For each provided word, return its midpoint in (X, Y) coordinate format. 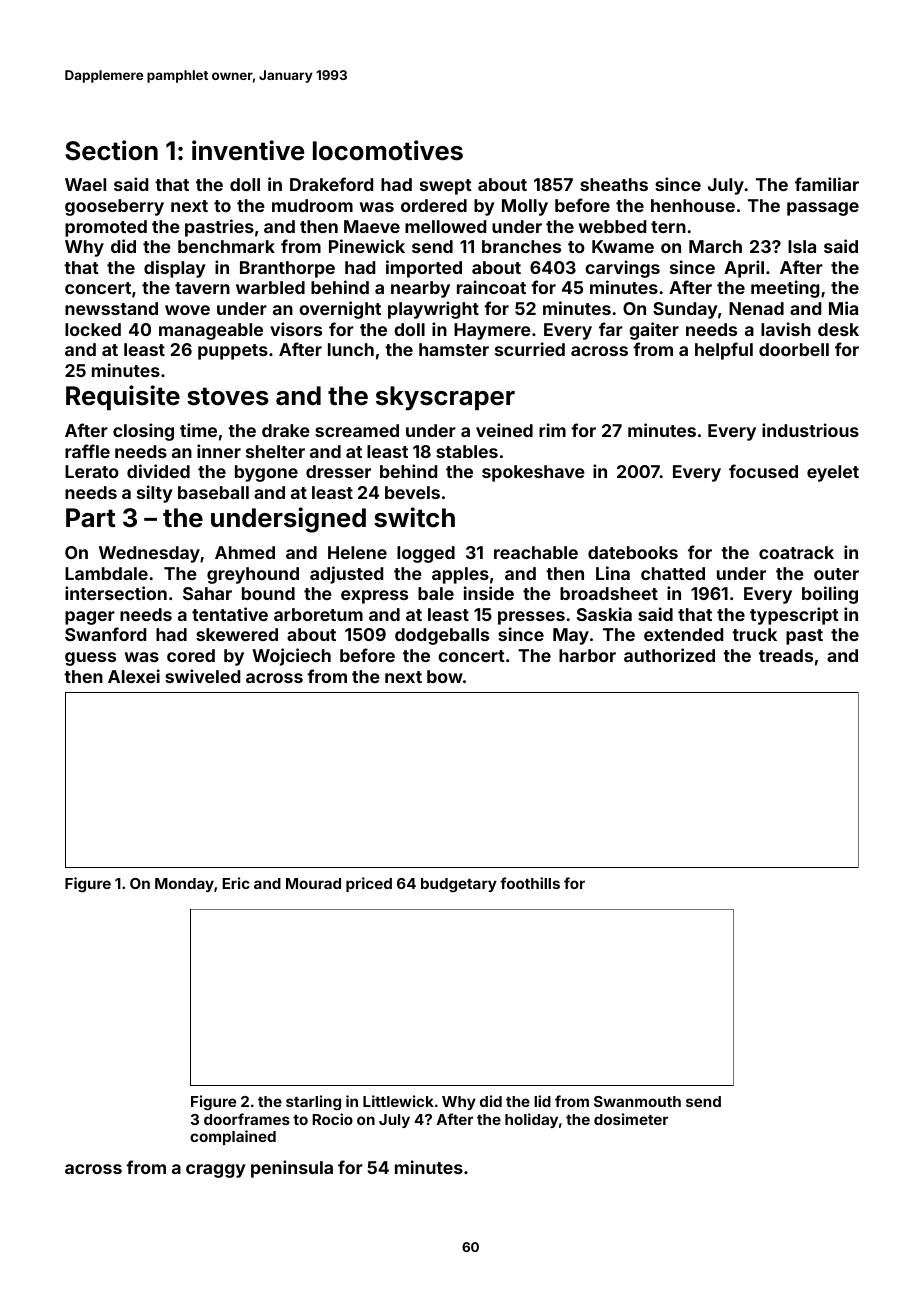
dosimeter (631, 1119)
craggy (216, 1171)
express (374, 597)
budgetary (459, 885)
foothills (530, 883)
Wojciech (291, 657)
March (715, 246)
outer (836, 574)
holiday (531, 1120)
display (175, 269)
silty (155, 494)
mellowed (445, 226)
